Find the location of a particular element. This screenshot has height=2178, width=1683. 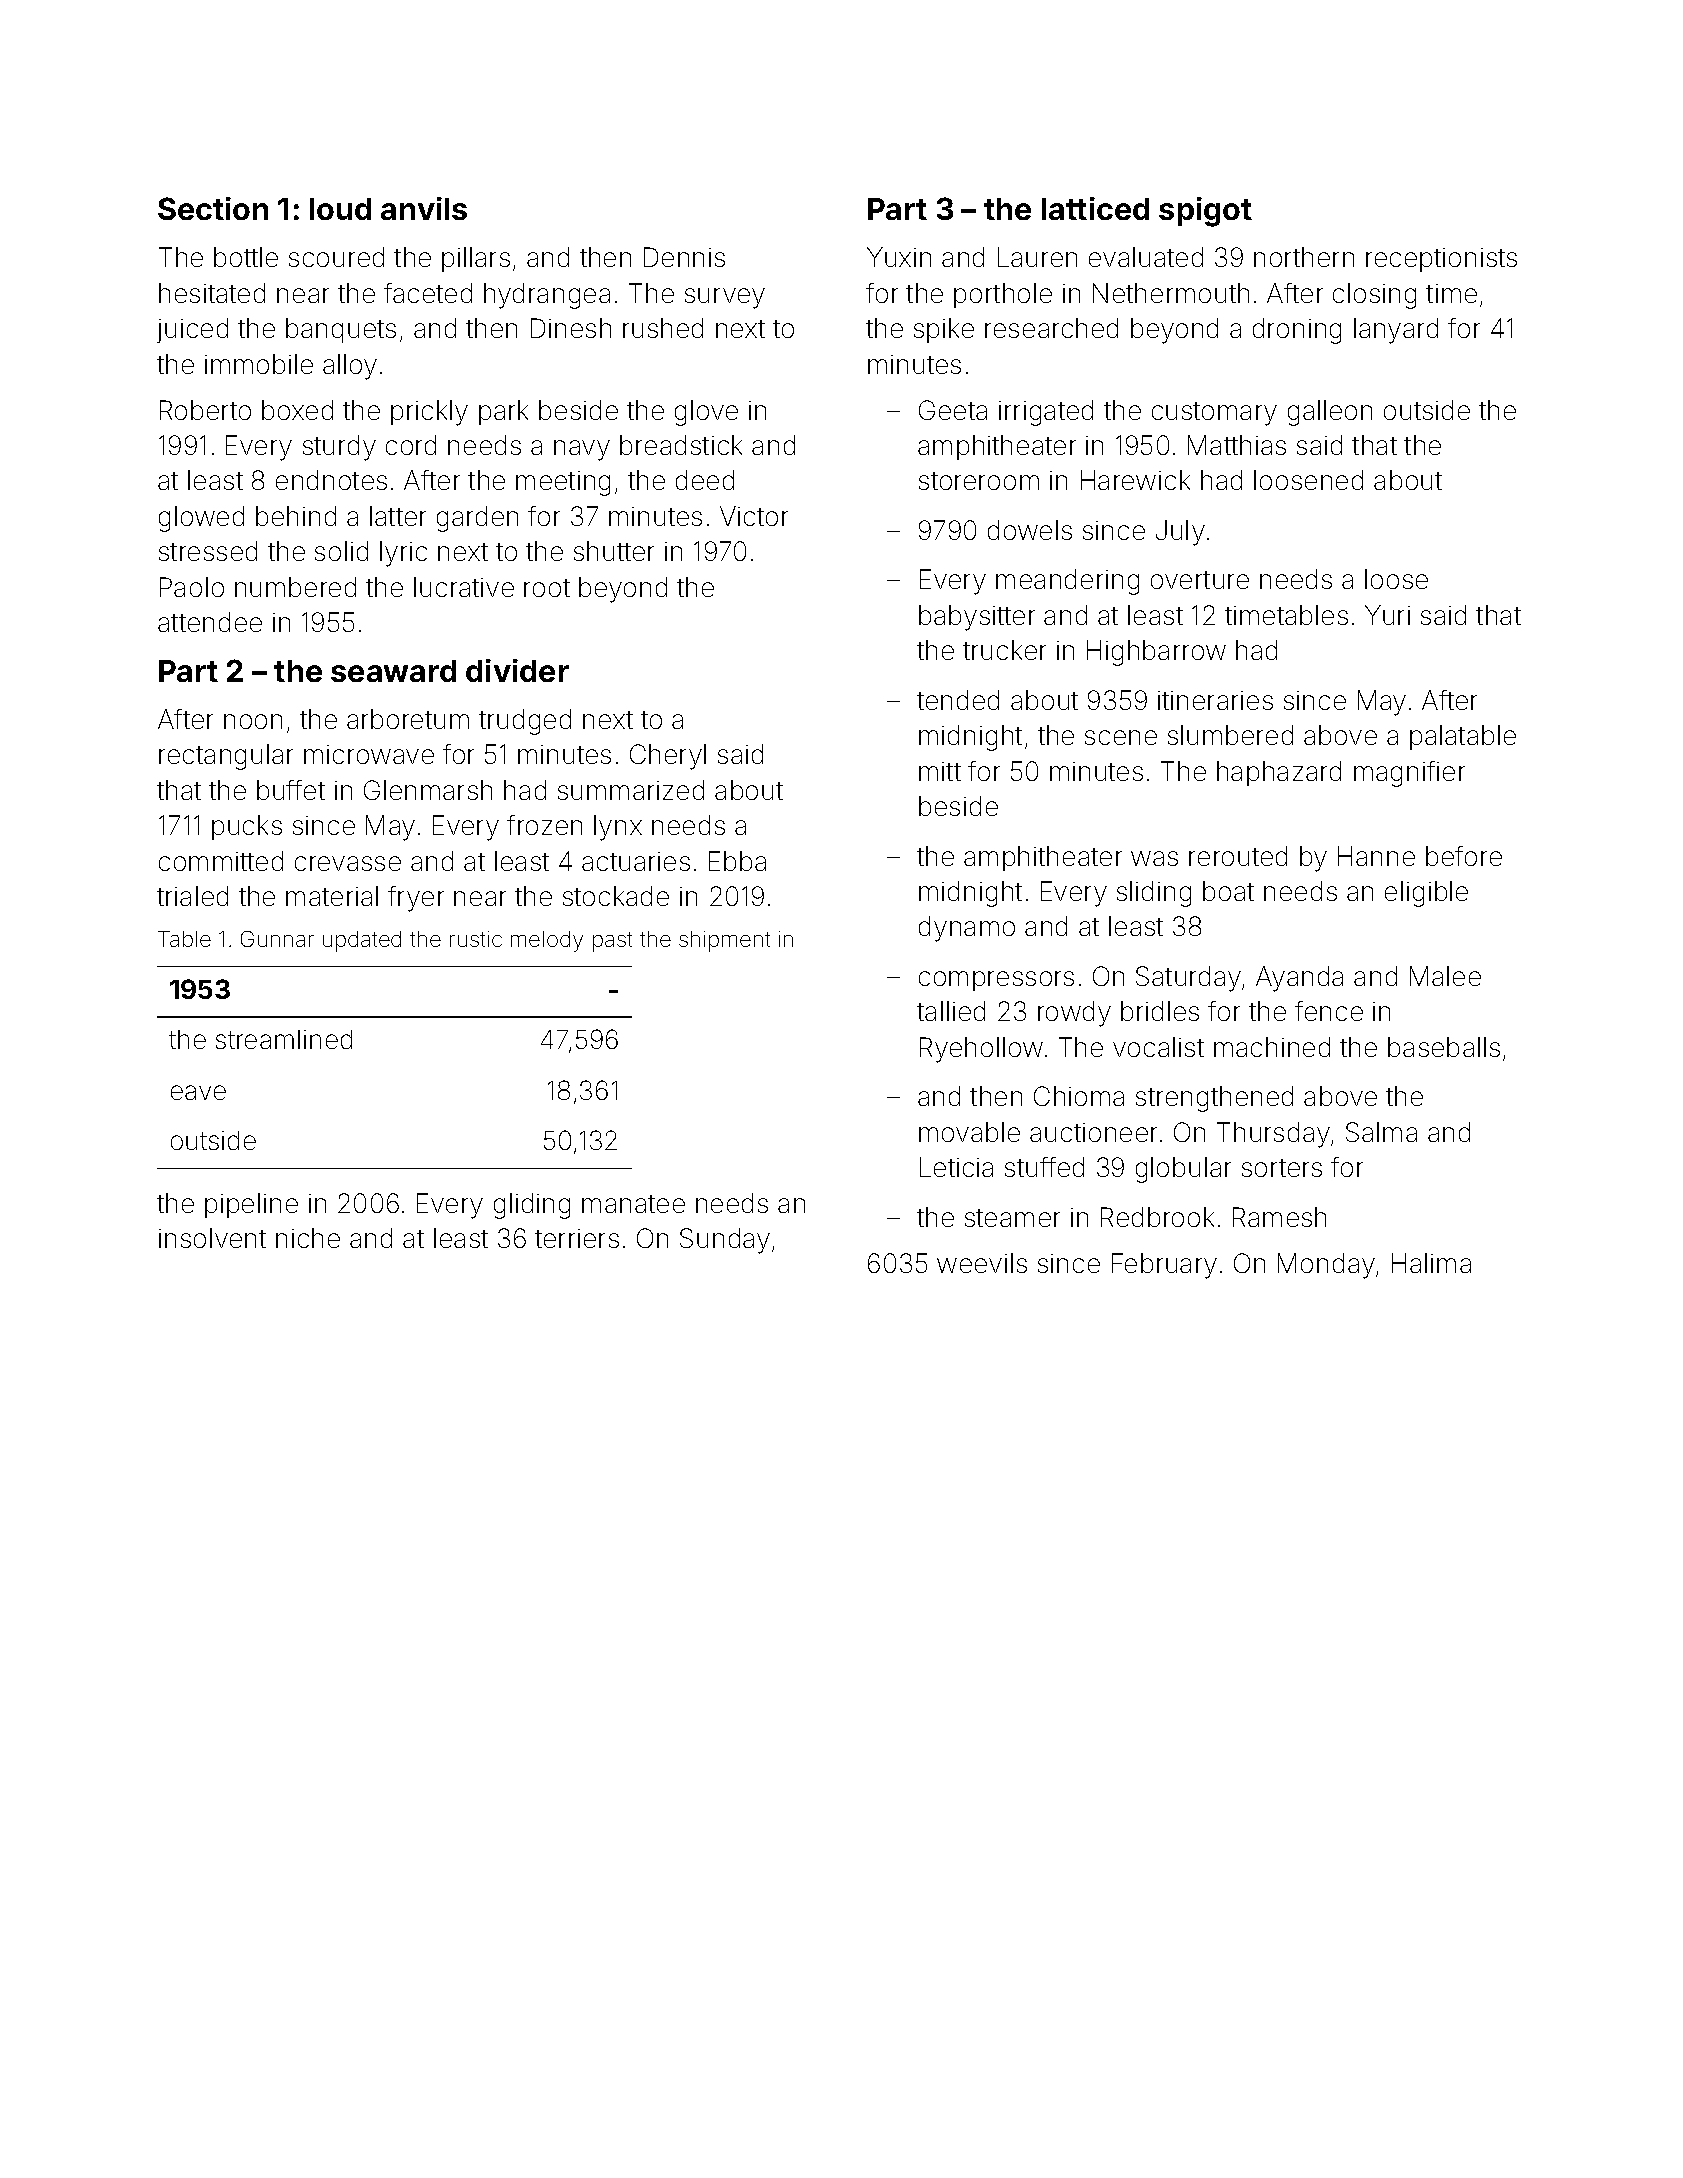

Halima is located at coordinates (1431, 1263).
